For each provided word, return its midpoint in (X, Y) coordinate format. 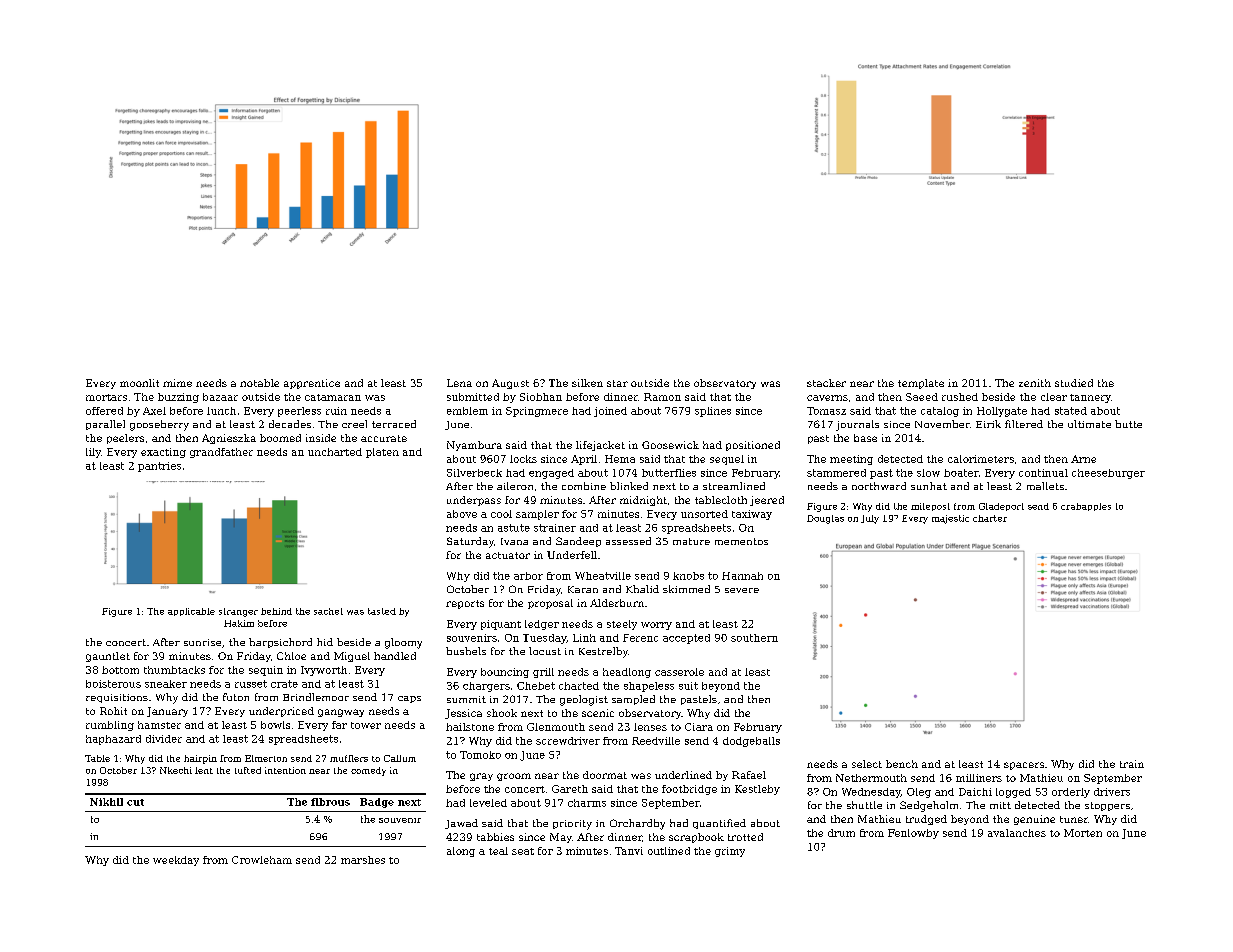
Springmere (537, 412)
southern (754, 638)
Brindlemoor (316, 697)
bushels (466, 651)
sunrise (202, 642)
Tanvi (629, 851)
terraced (394, 424)
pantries (159, 467)
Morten (1083, 833)
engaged (551, 474)
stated (1071, 411)
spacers (1024, 766)
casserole (679, 672)
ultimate (1089, 424)
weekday (176, 861)
